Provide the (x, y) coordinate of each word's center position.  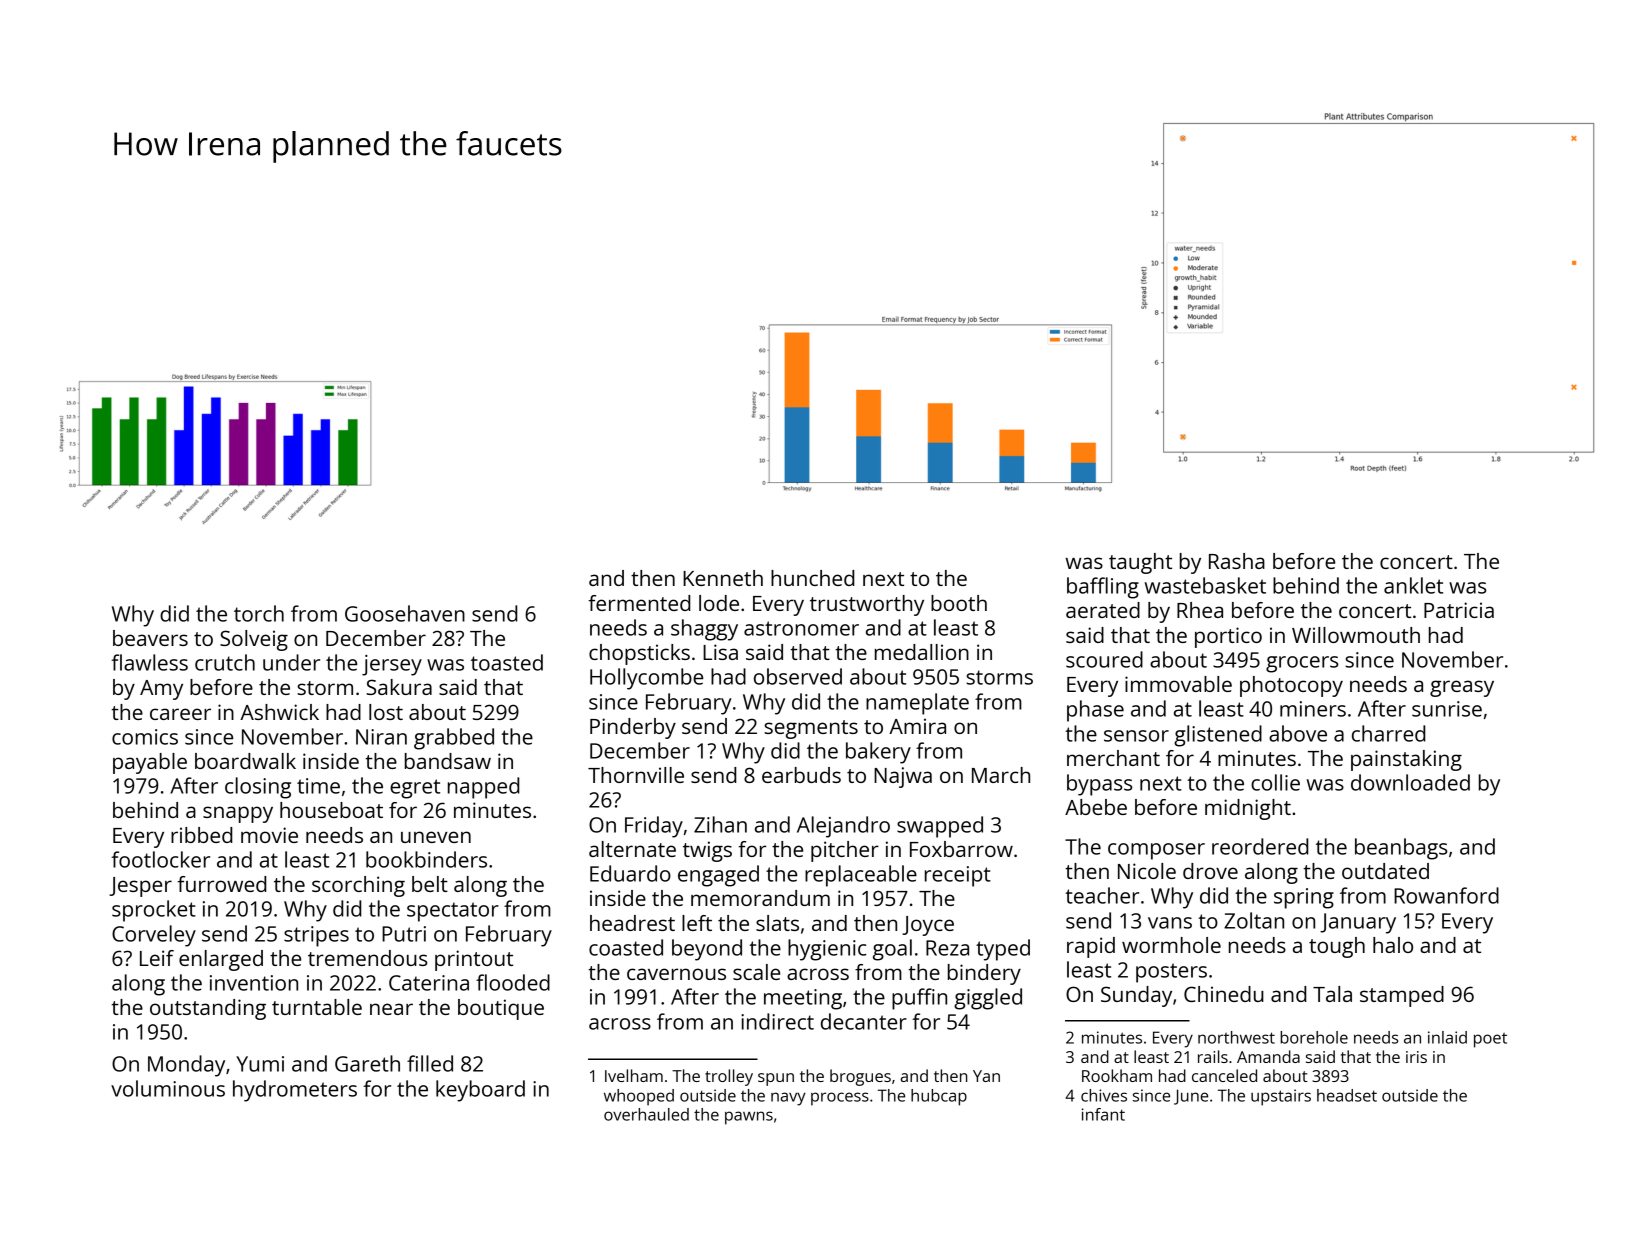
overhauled (646, 1114)
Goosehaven (405, 613)
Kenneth (723, 578)
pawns (749, 1118)
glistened (1218, 736)
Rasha (1237, 561)
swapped (940, 827)
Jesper (140, 887)
